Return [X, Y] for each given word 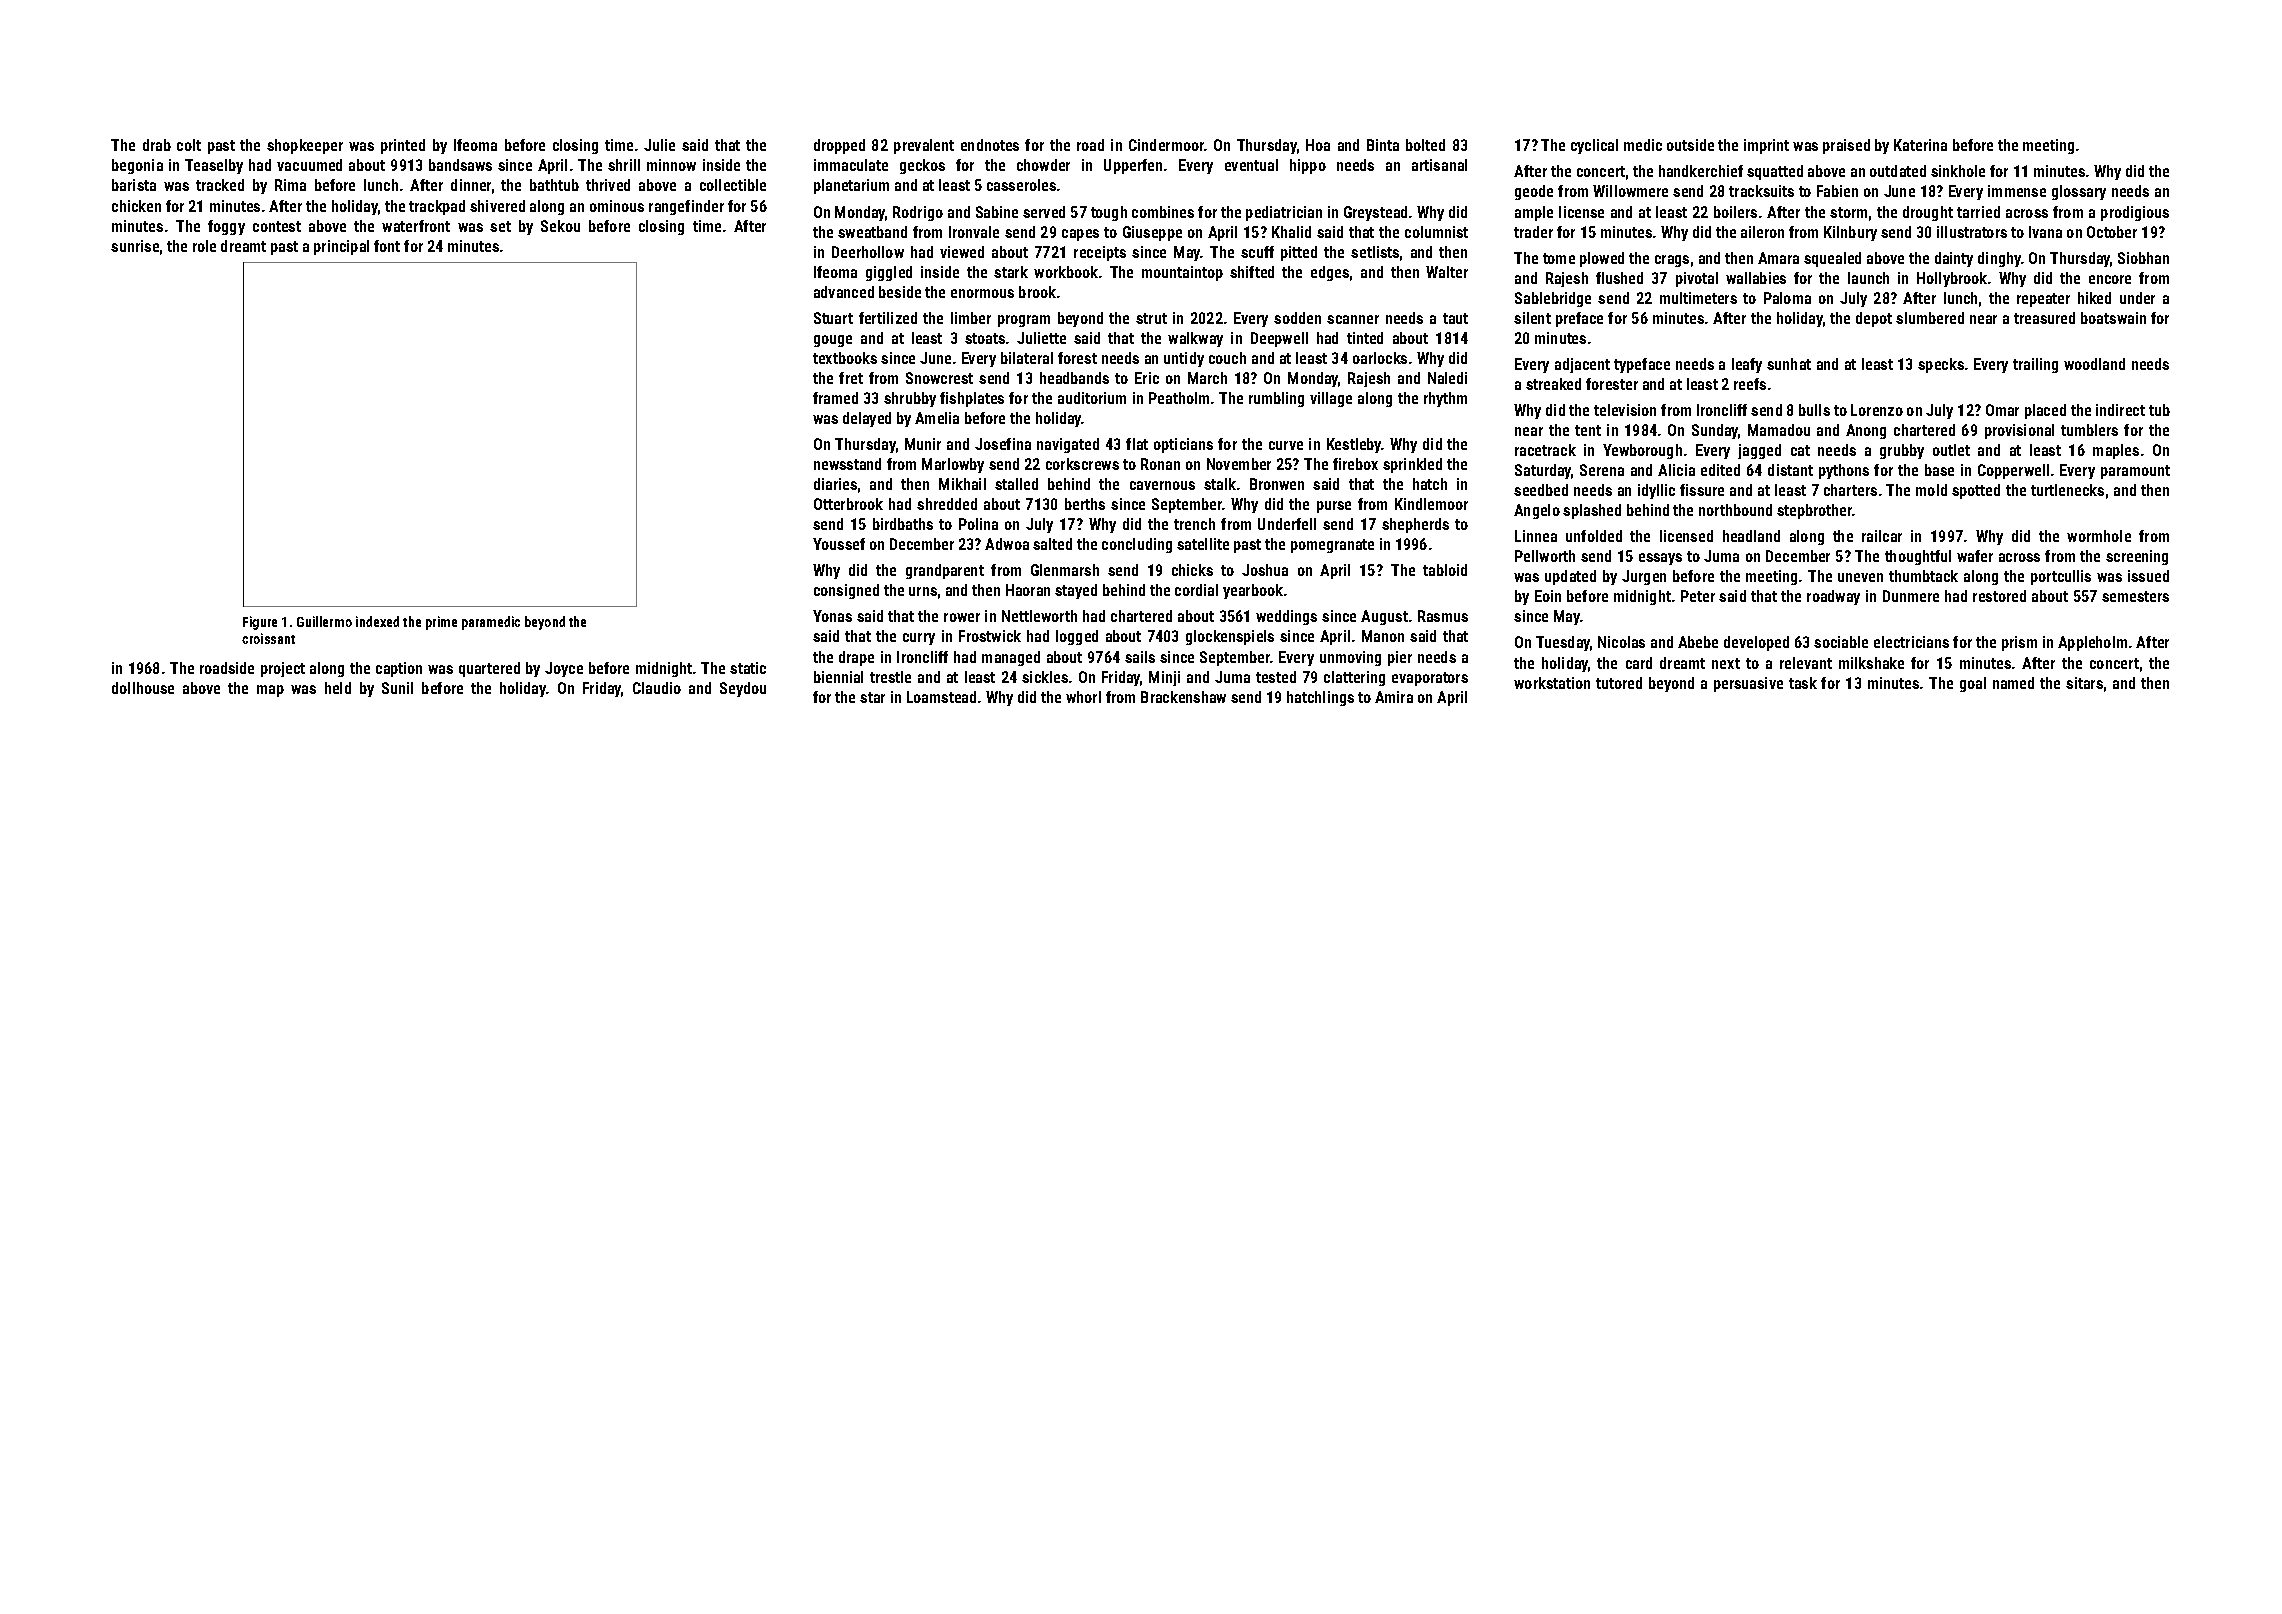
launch [1868, 278]
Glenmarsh [1065, 570]
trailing [2035, 365]
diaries [835, 484]
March [1207, 378]
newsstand [847, 464]
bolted [1425, 145]
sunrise [135, 246]
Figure [260, 623]
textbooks [845, 358]
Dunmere [1911, 596]
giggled [889, 273]
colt [189, 145]
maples [2116, 451]
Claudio [657, 688]
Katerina [1920, 145]
